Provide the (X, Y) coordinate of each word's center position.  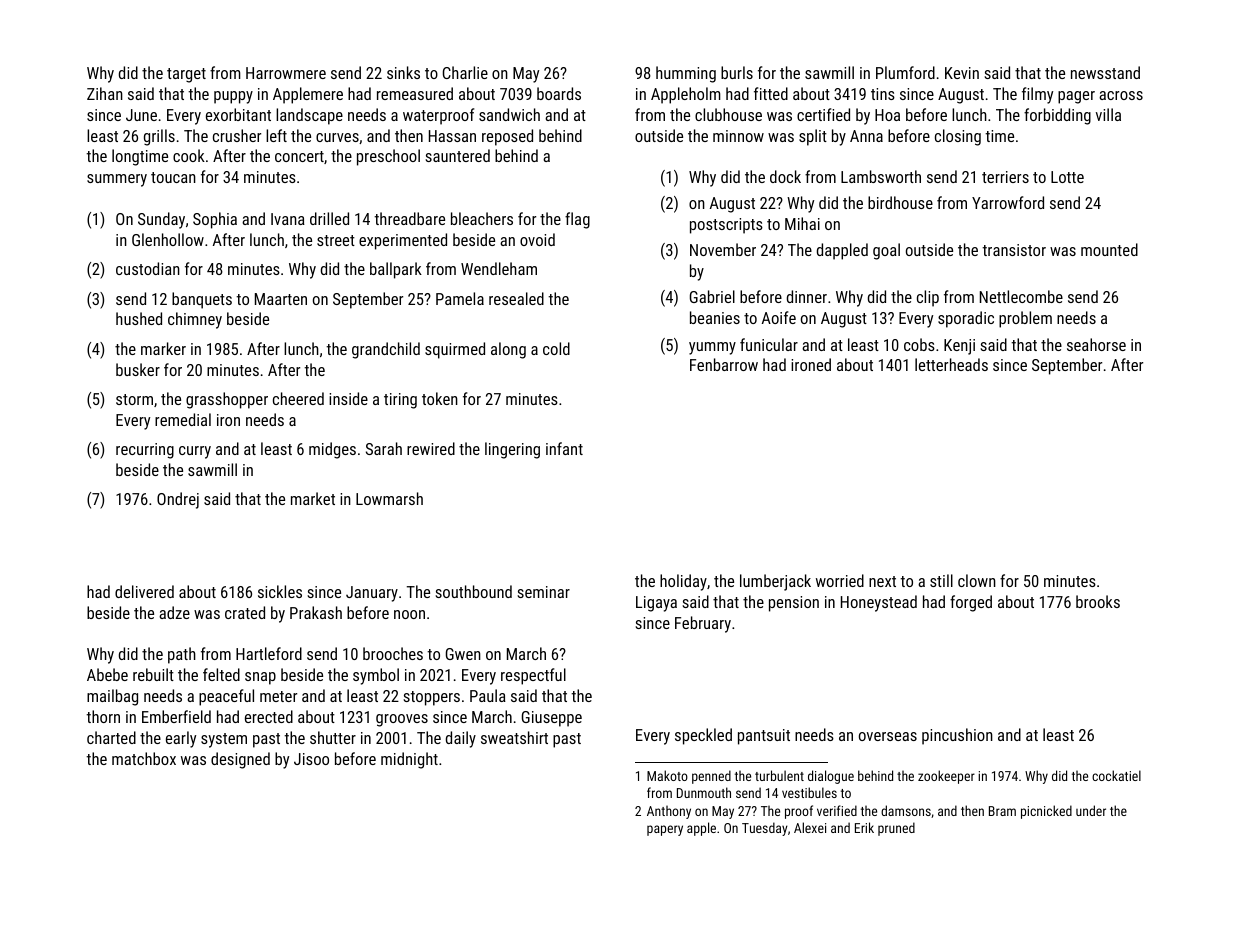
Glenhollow (168, 239)
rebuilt (153, 674)
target (186, 75)
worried (840, 580)
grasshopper (227, 400)
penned (711, 777)
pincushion (957, 736)
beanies (715, 317)
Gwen (463, 654)
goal (886, 251)
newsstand (1105, 72)
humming (686, 74)
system (224, 740)
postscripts (726, 226)
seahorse (1096, 344)
